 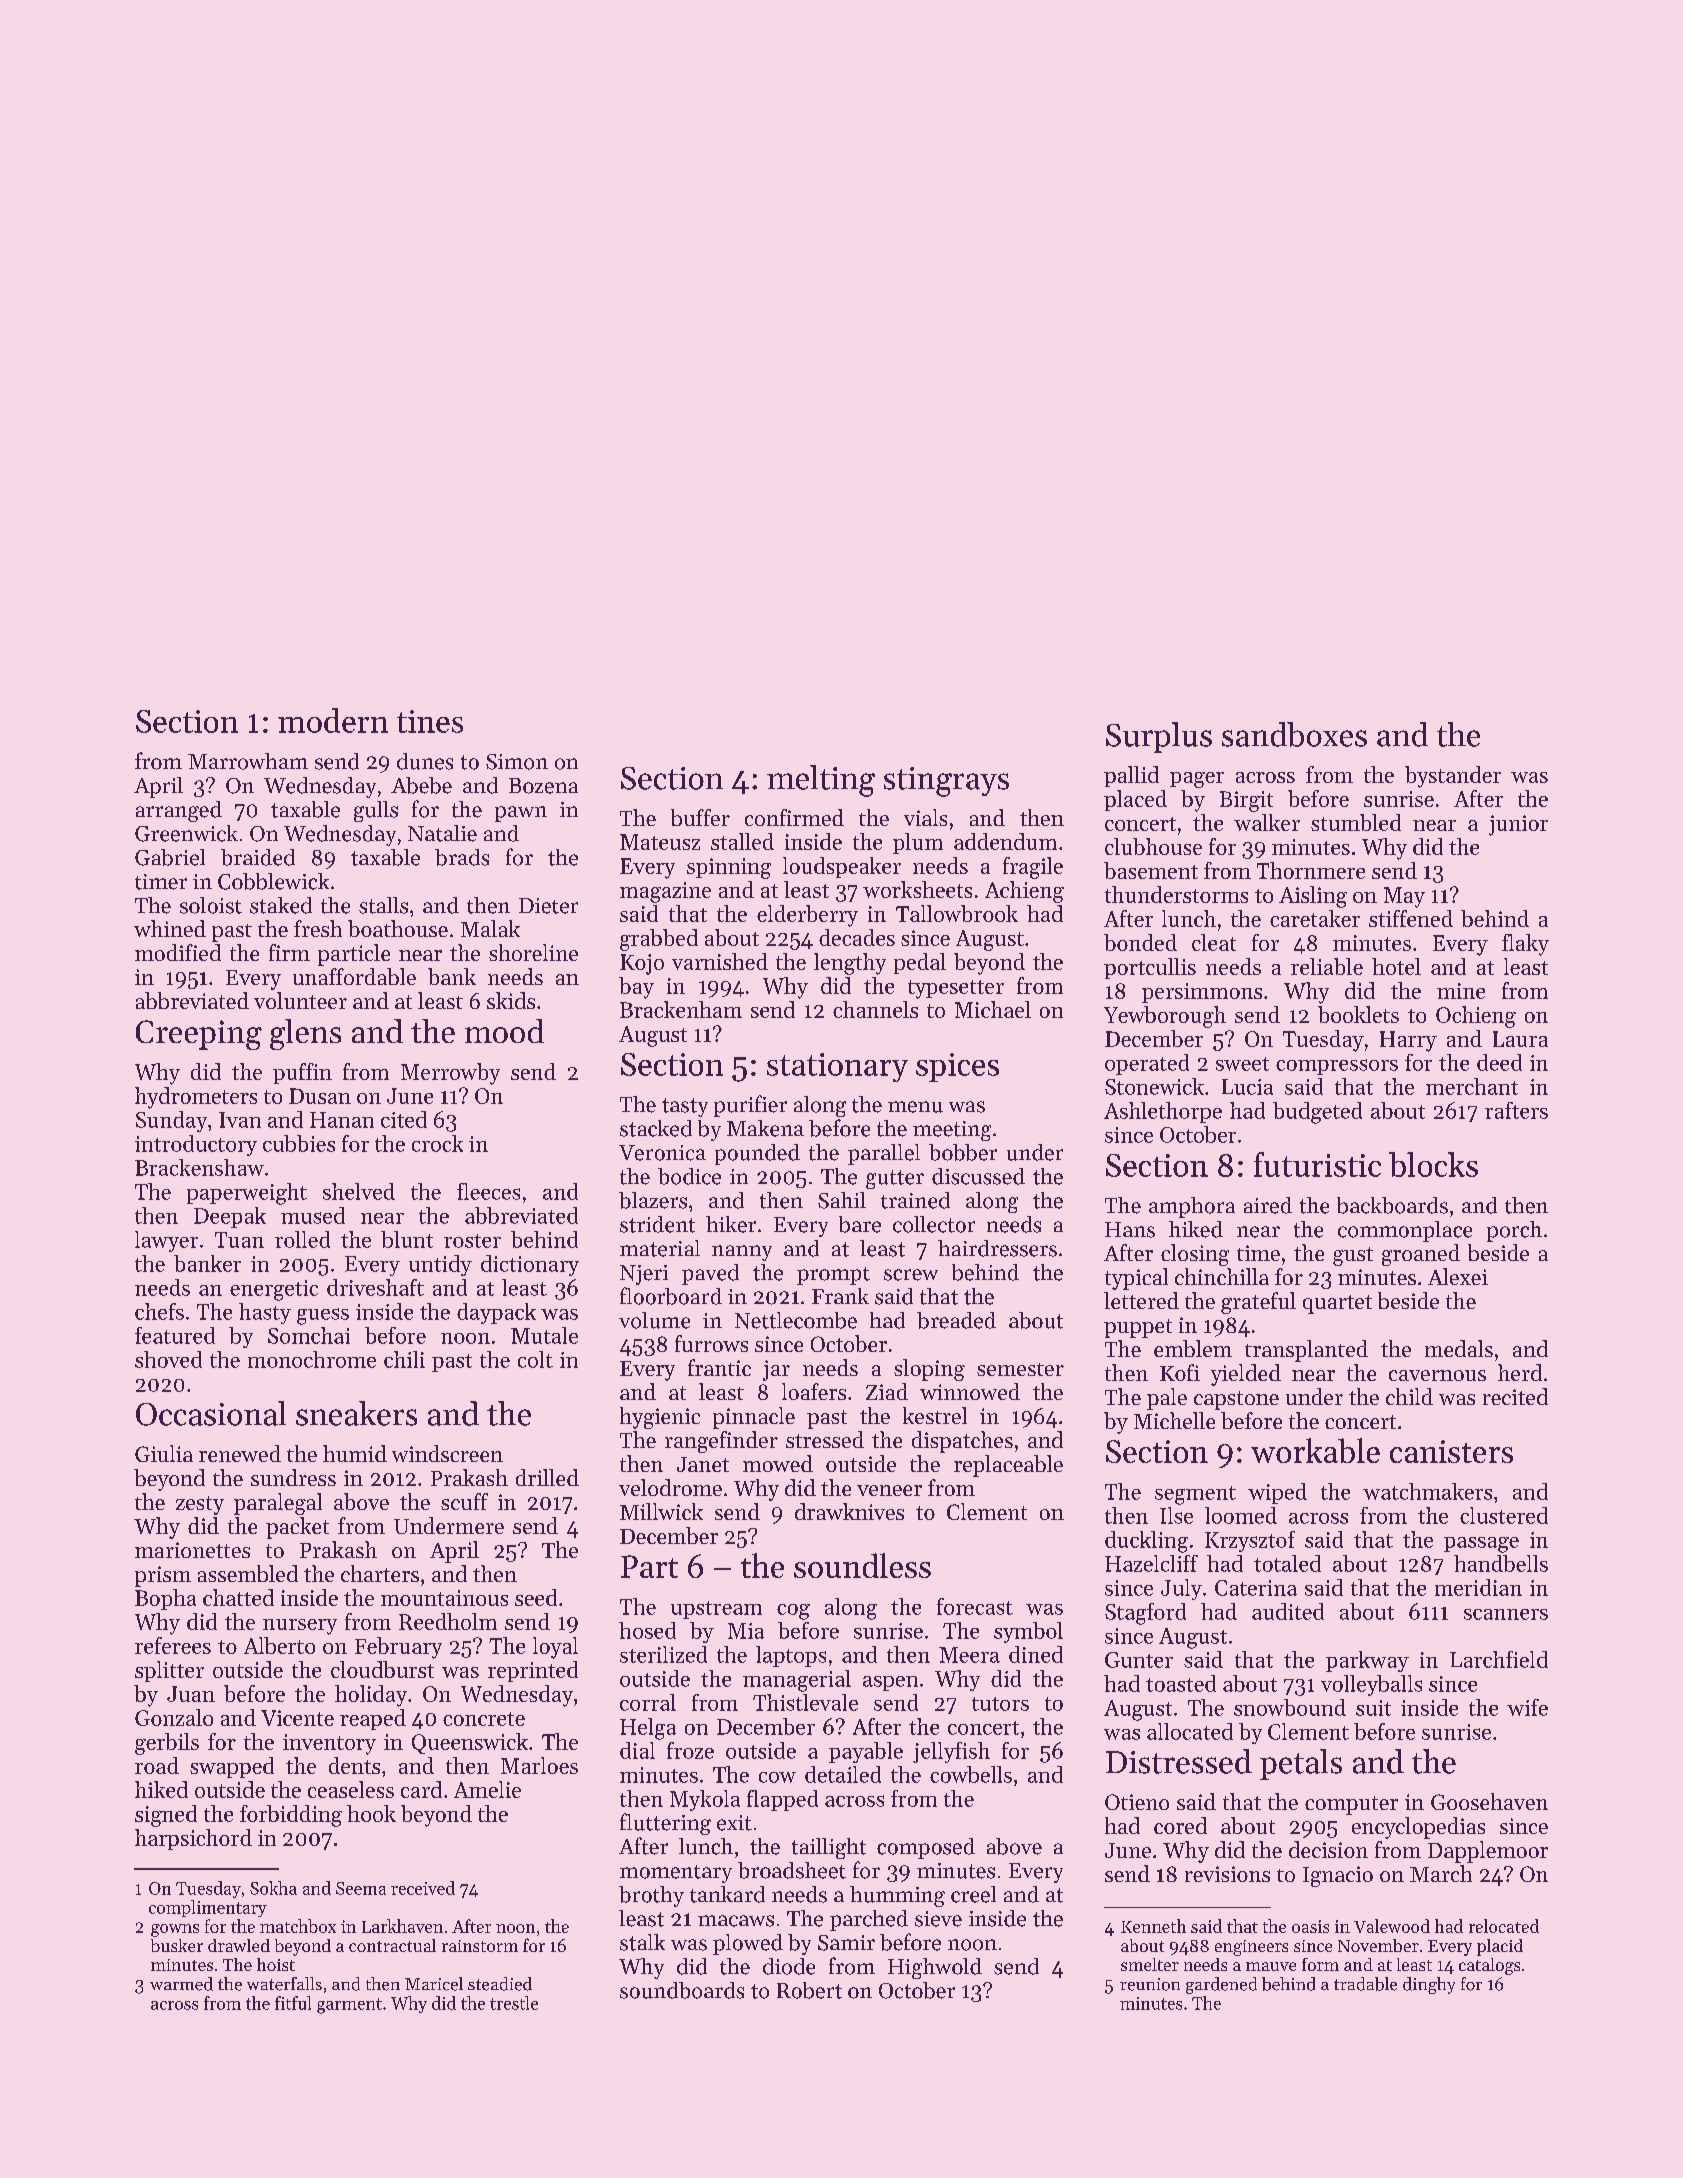 What do you see at coordinates (765, 1128) in the screenshot?
I see `Makena` at bounding box center [765, 1128].
